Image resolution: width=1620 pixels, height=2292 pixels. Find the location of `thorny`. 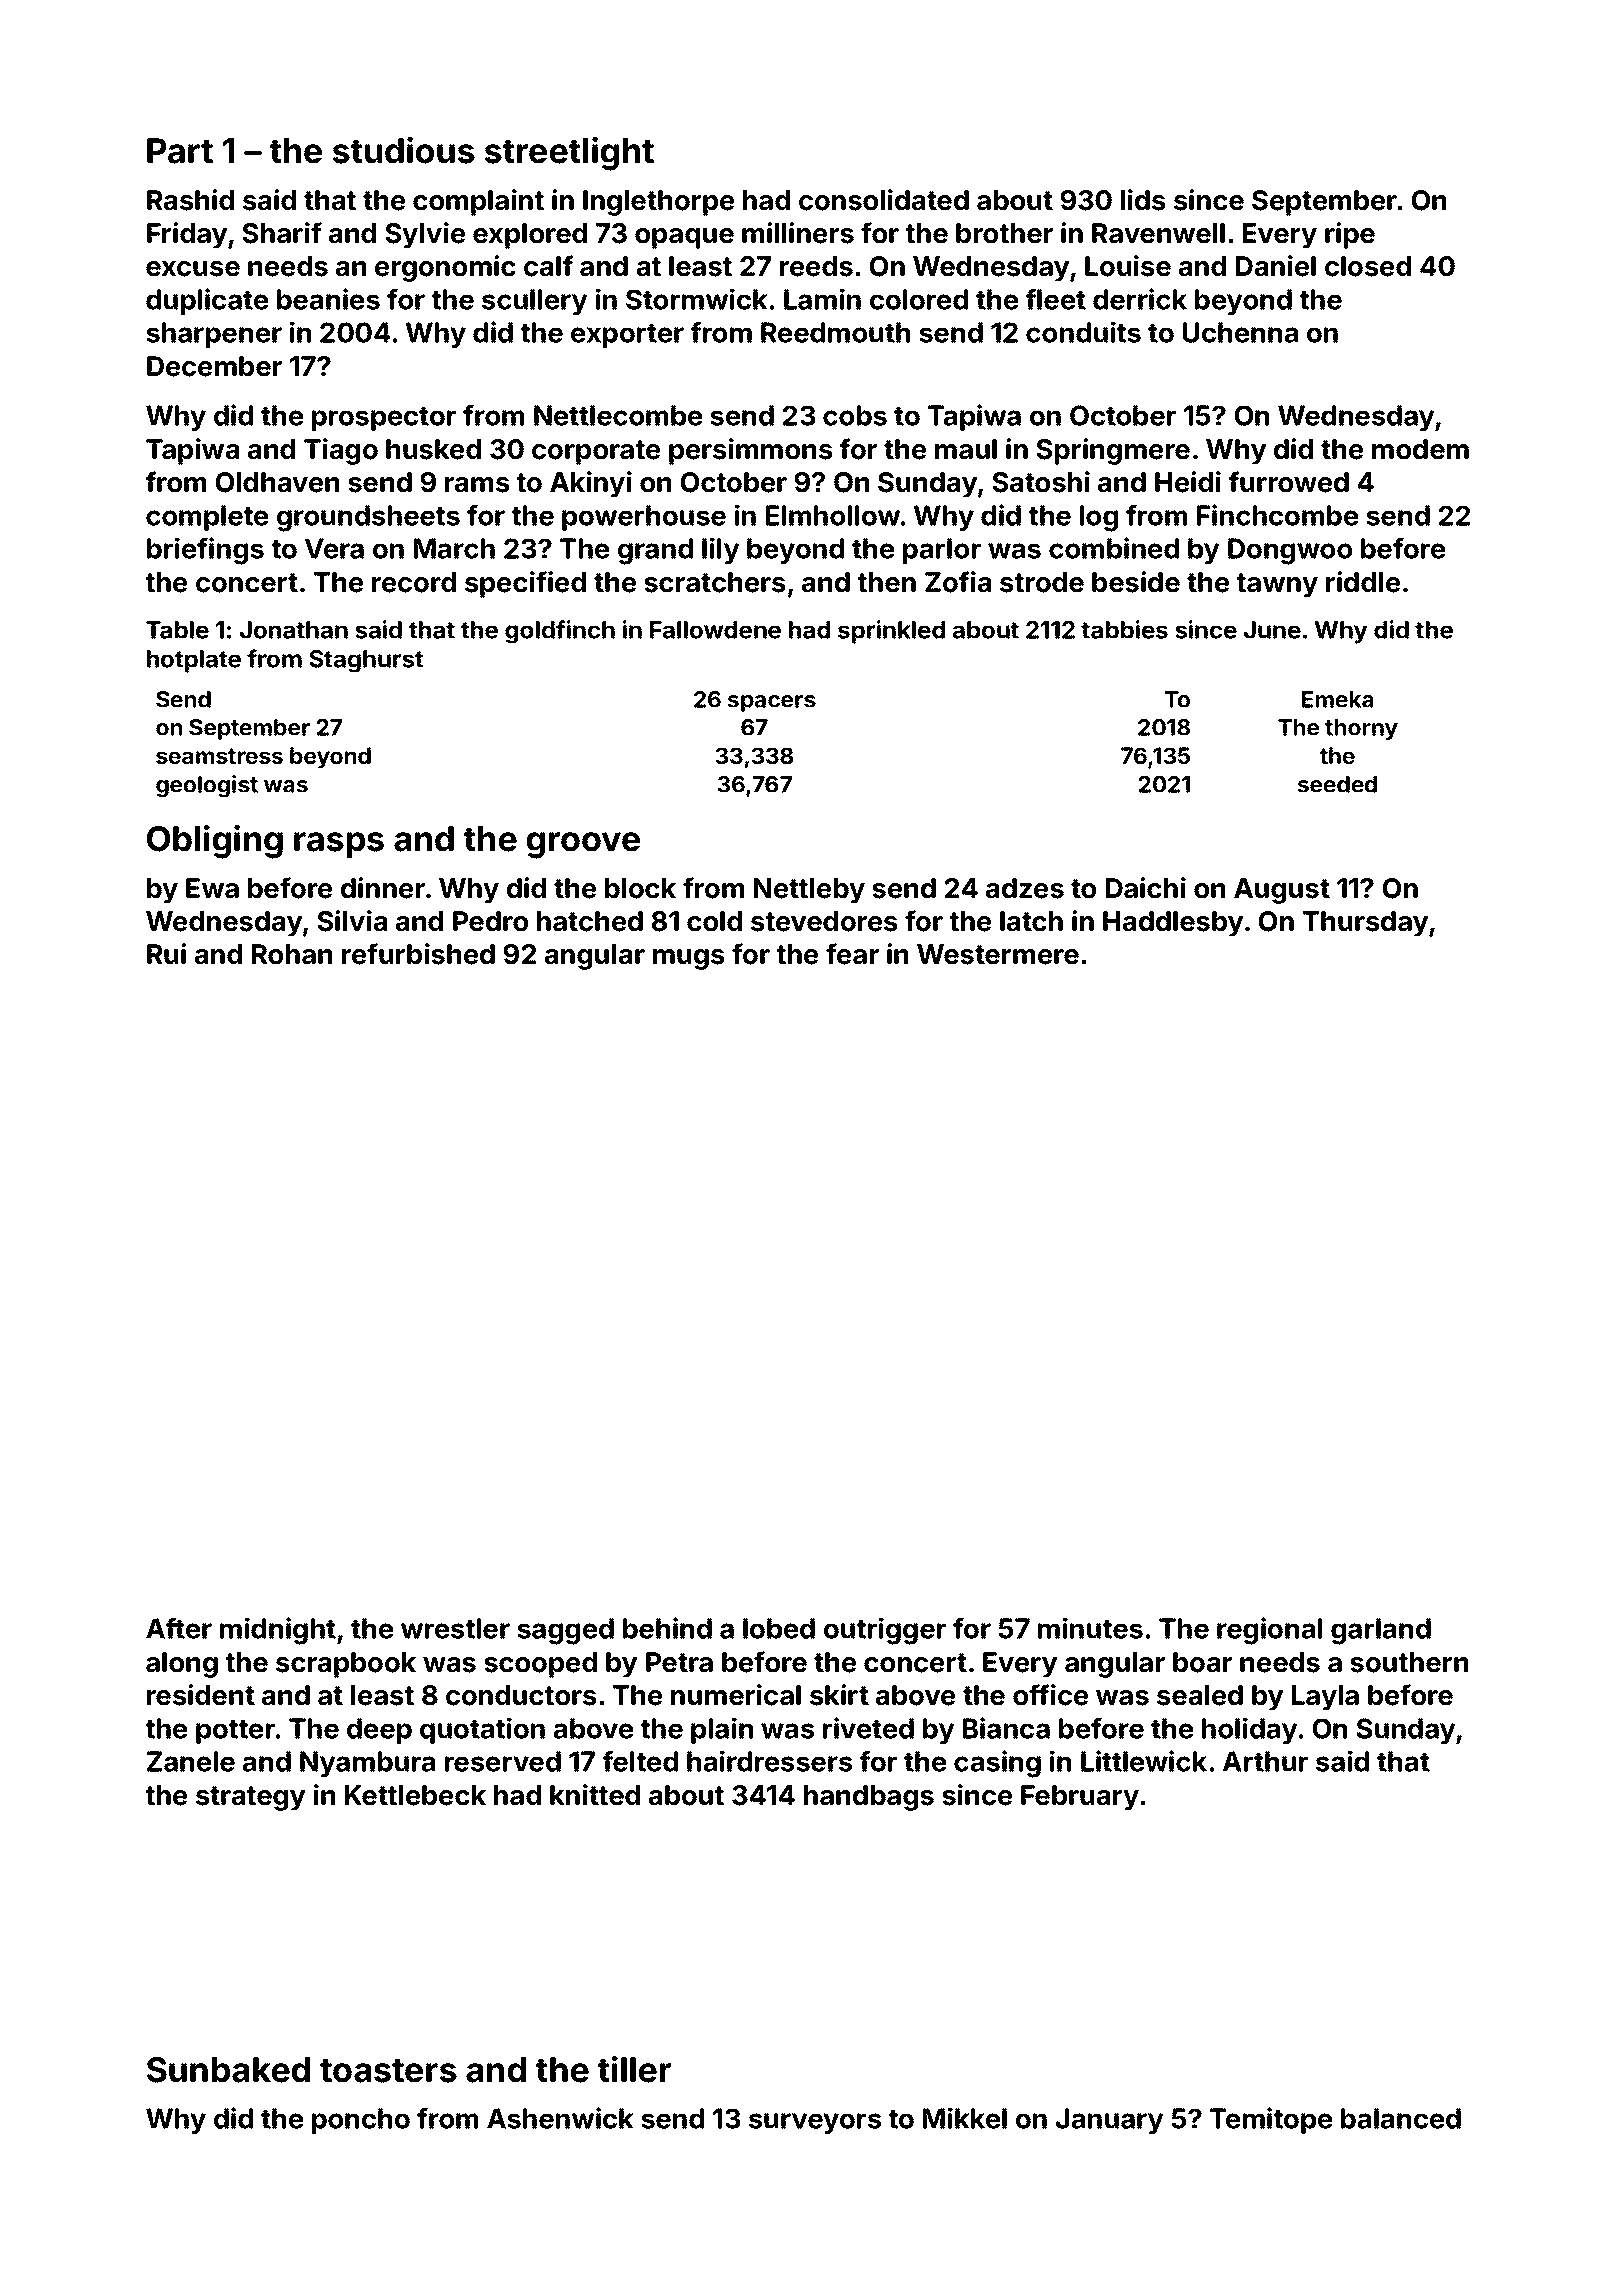

thorny is located at coordinates (1361, 729).
